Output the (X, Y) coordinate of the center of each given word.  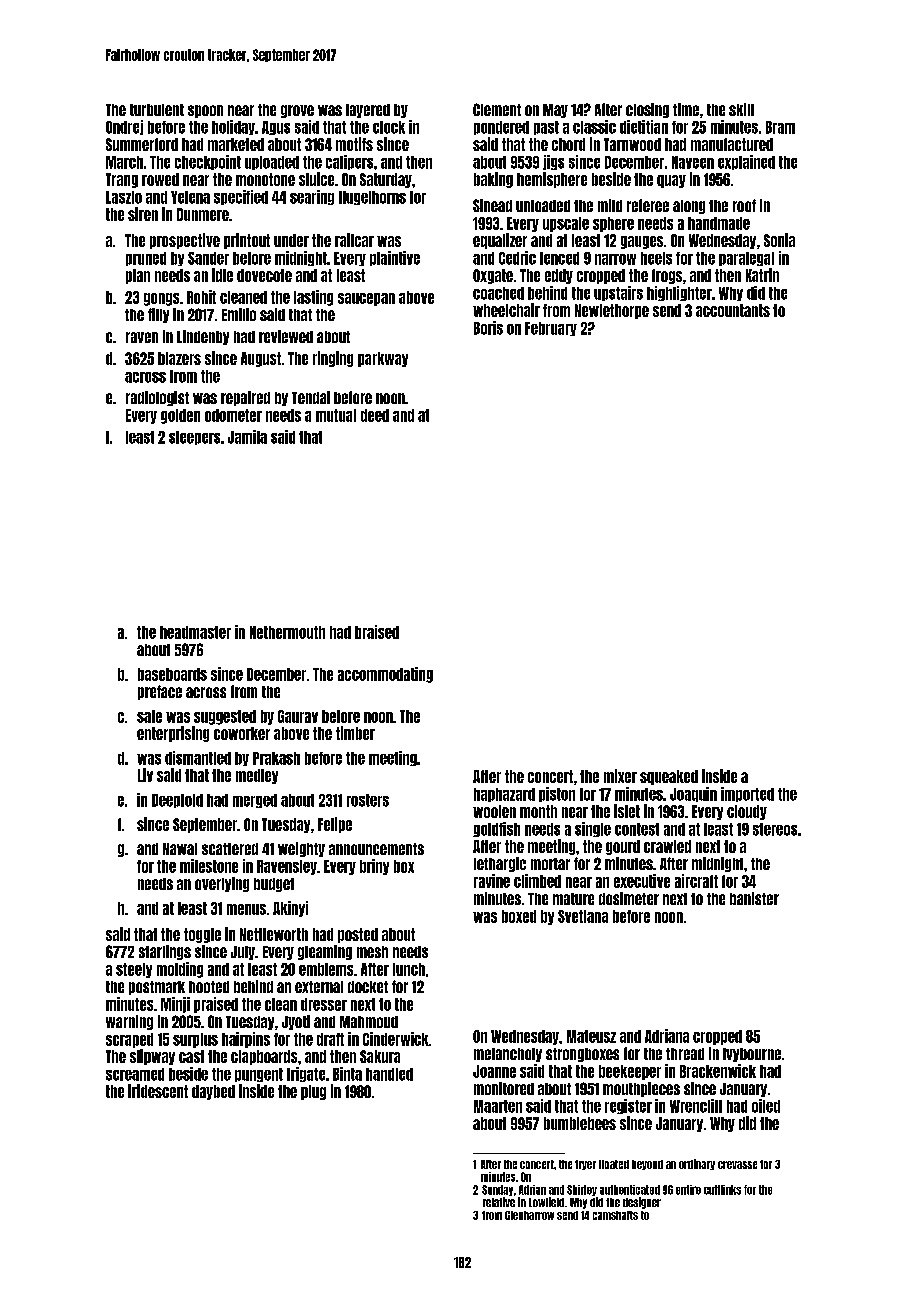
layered (368, 111)
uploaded (272, 163)
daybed (213, 1092)
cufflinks (722, 1190)
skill (741, 109)
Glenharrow (529, 1215)
